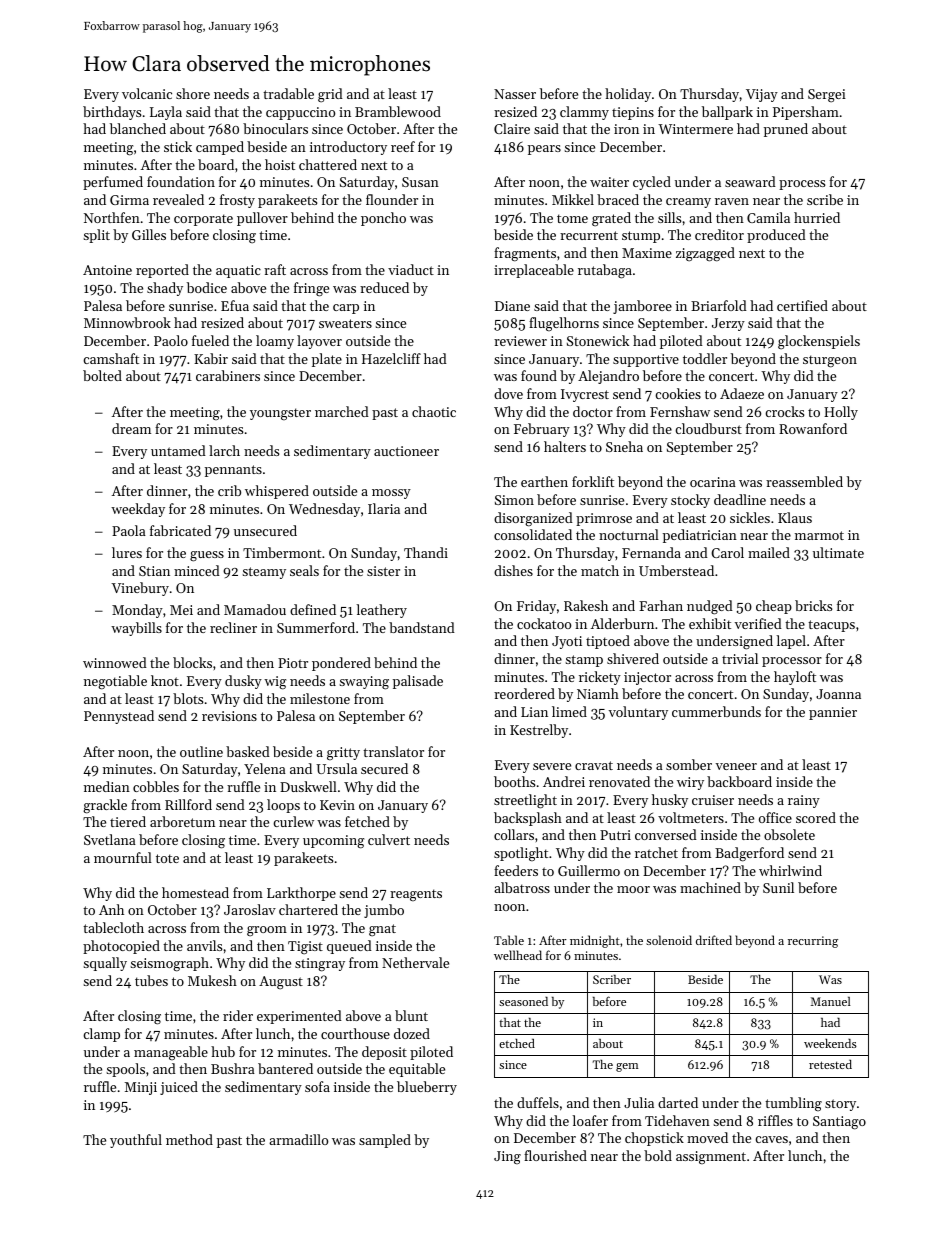 Image resolution: width=952 pixels, height=1233 pixels. What do you see at coordinates (349, 947) in the document?
I see `queued` at bounding box center [349, 947].
